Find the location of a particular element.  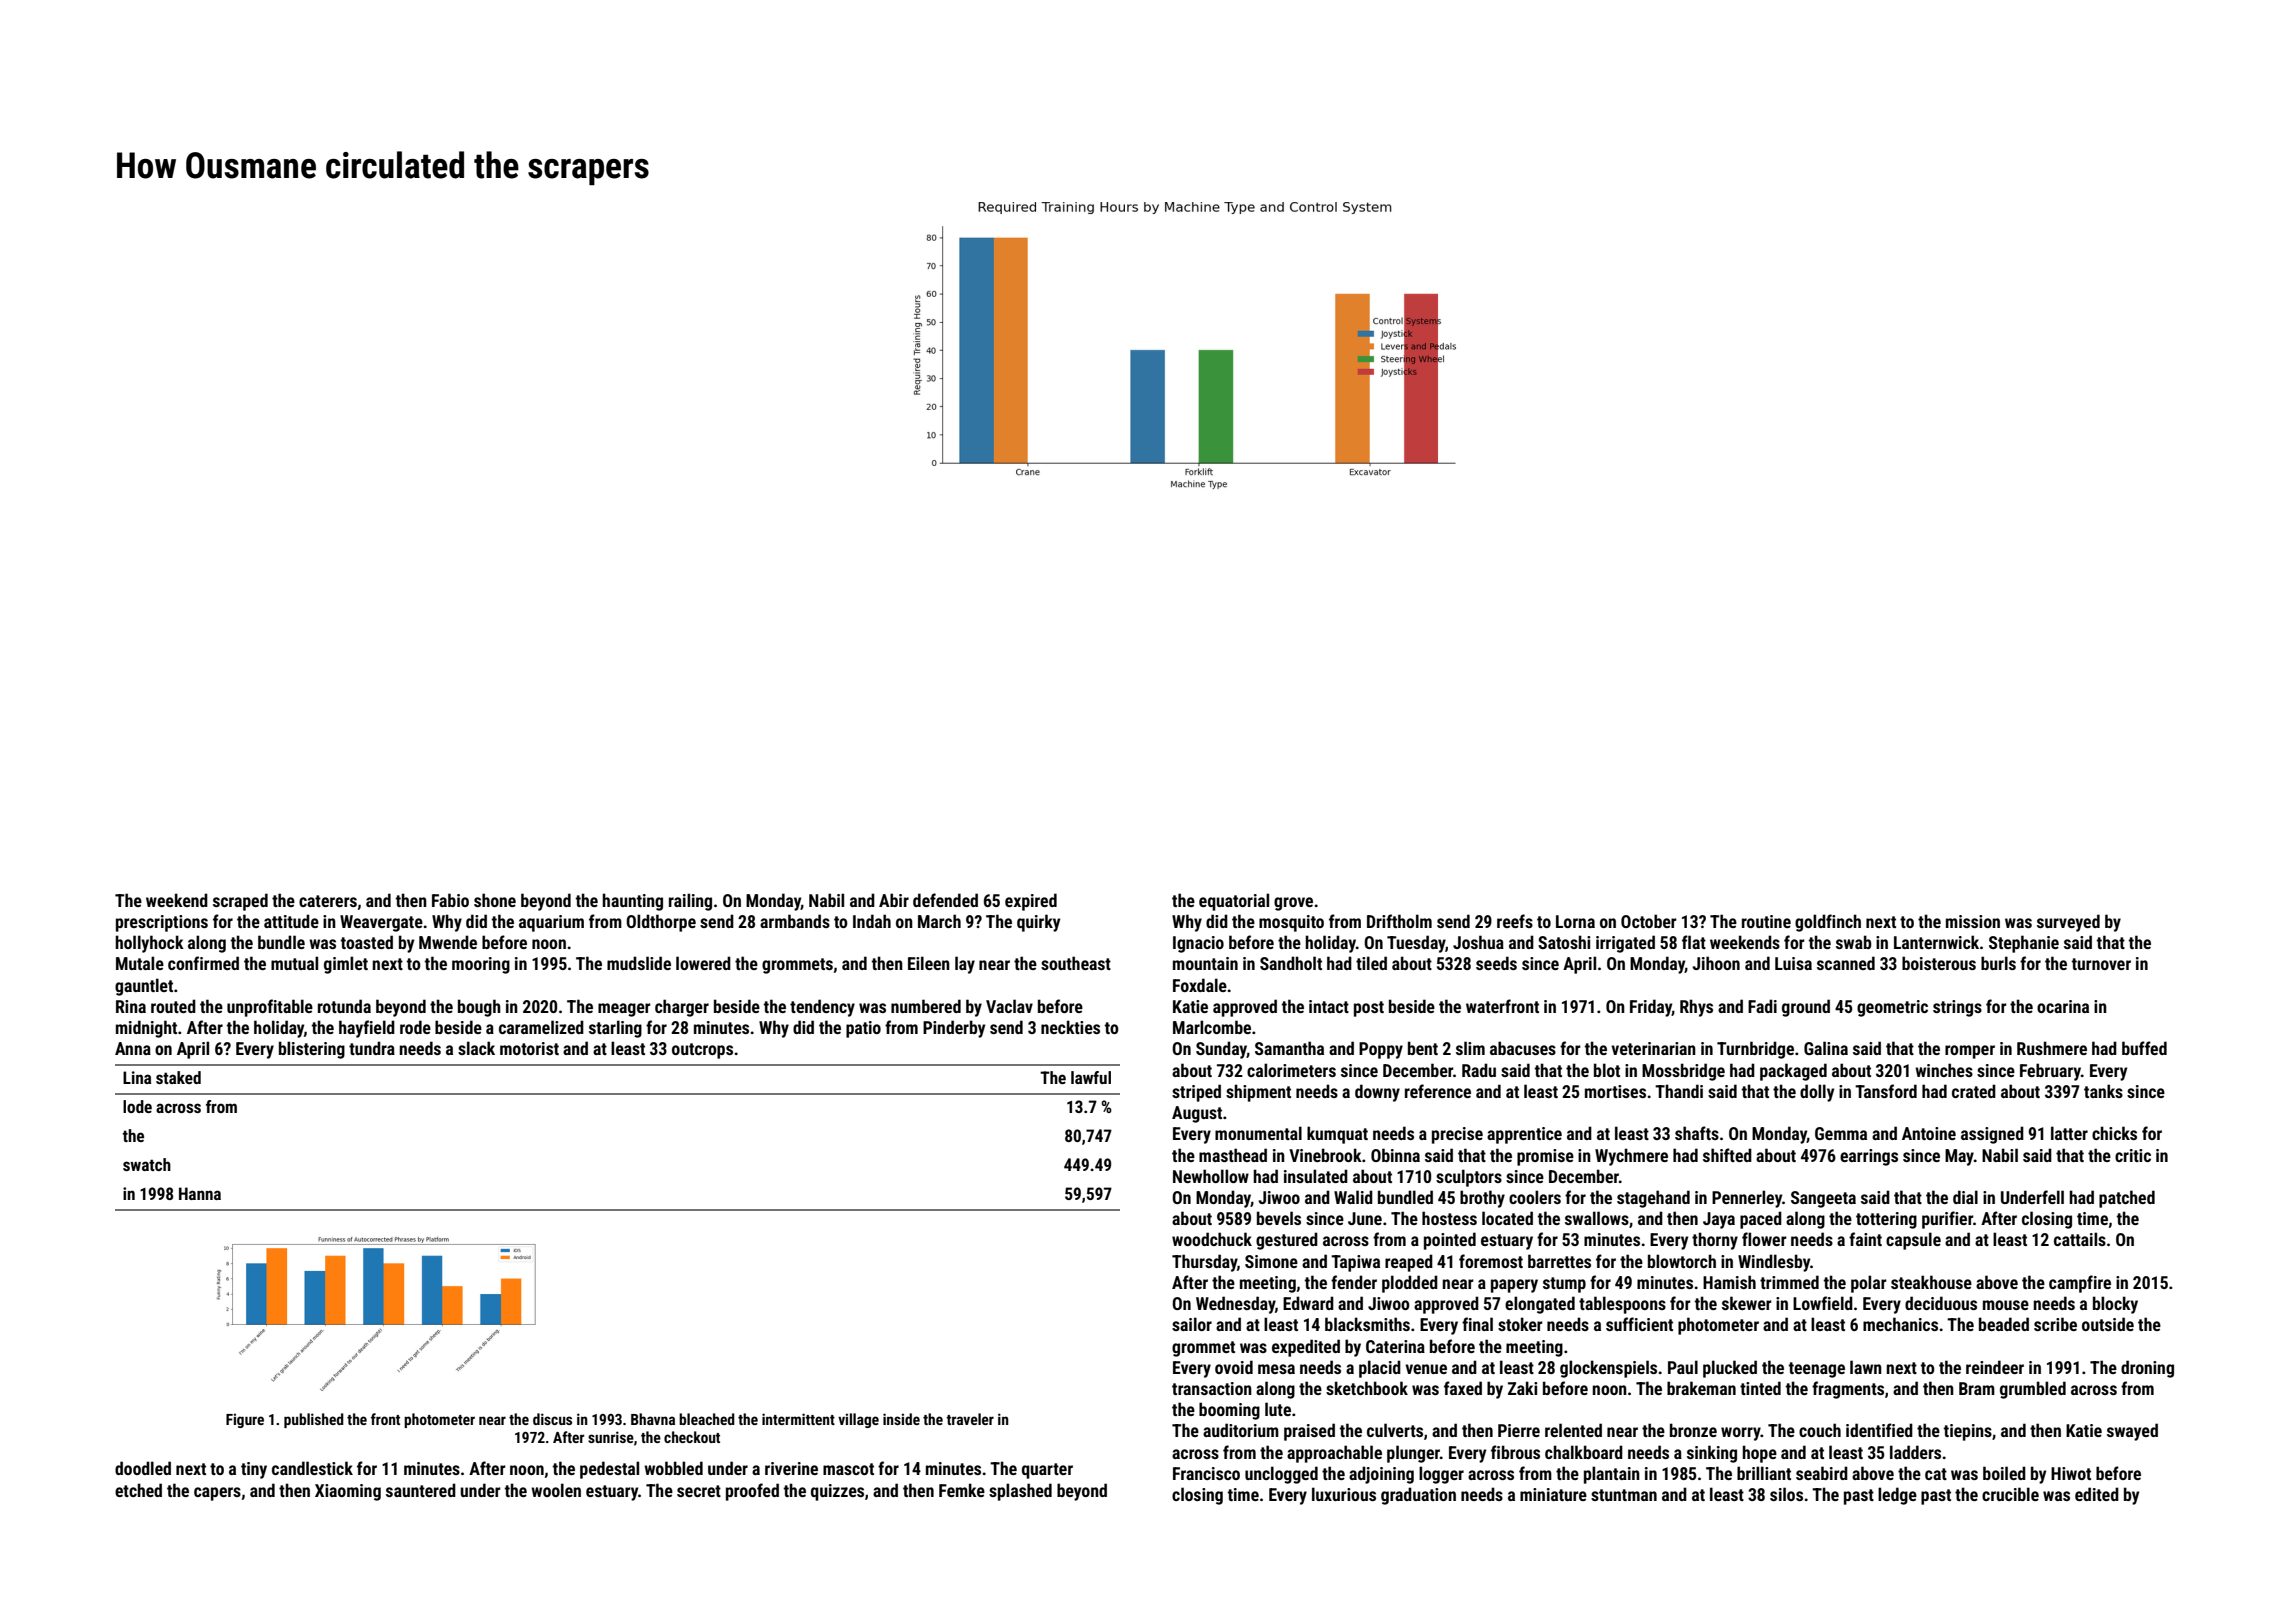

Rushmere is located at coordinates (2052, 1048).
